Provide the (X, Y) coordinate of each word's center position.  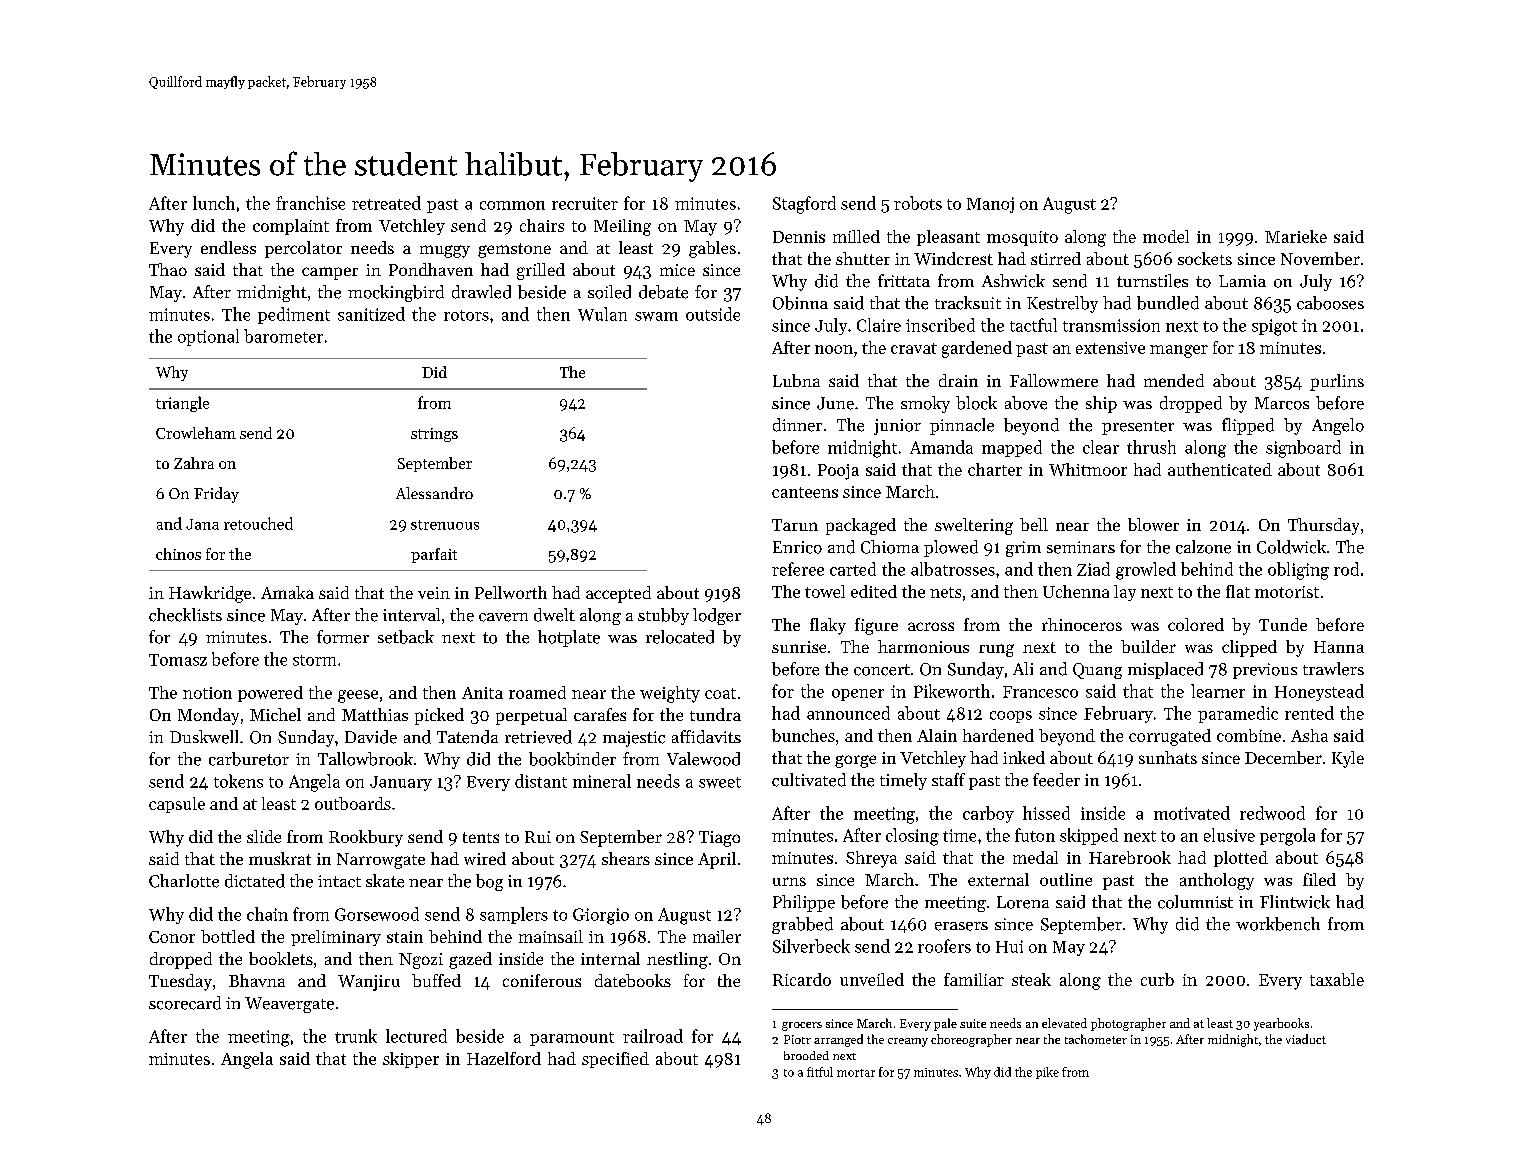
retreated (386, 203)
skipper (411, 1060)
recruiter (585, 203)
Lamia (1242, 281)
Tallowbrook (365, 759)
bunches (803, 735)
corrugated (1170, 737)
